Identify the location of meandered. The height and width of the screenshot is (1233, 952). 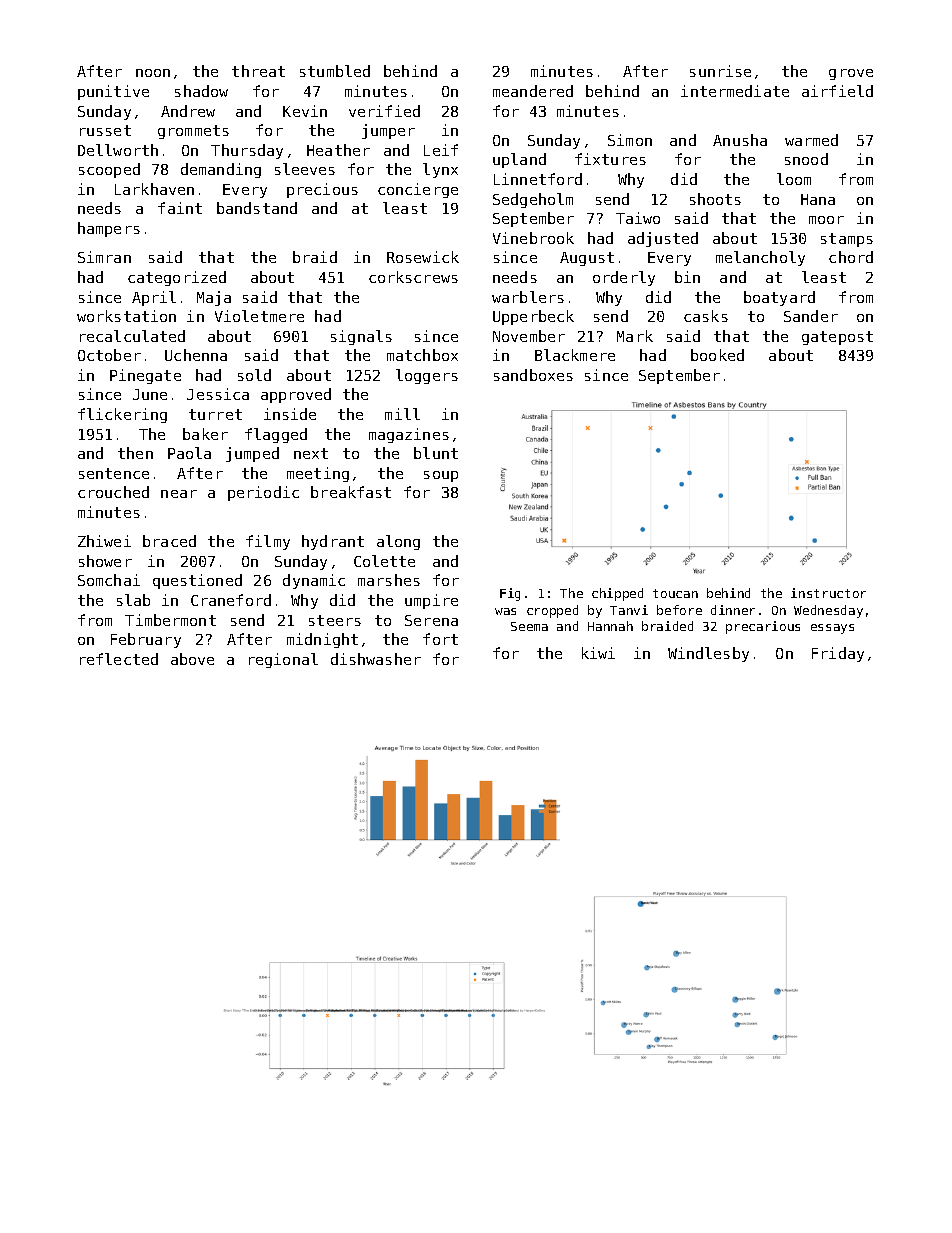
(533, 91).
